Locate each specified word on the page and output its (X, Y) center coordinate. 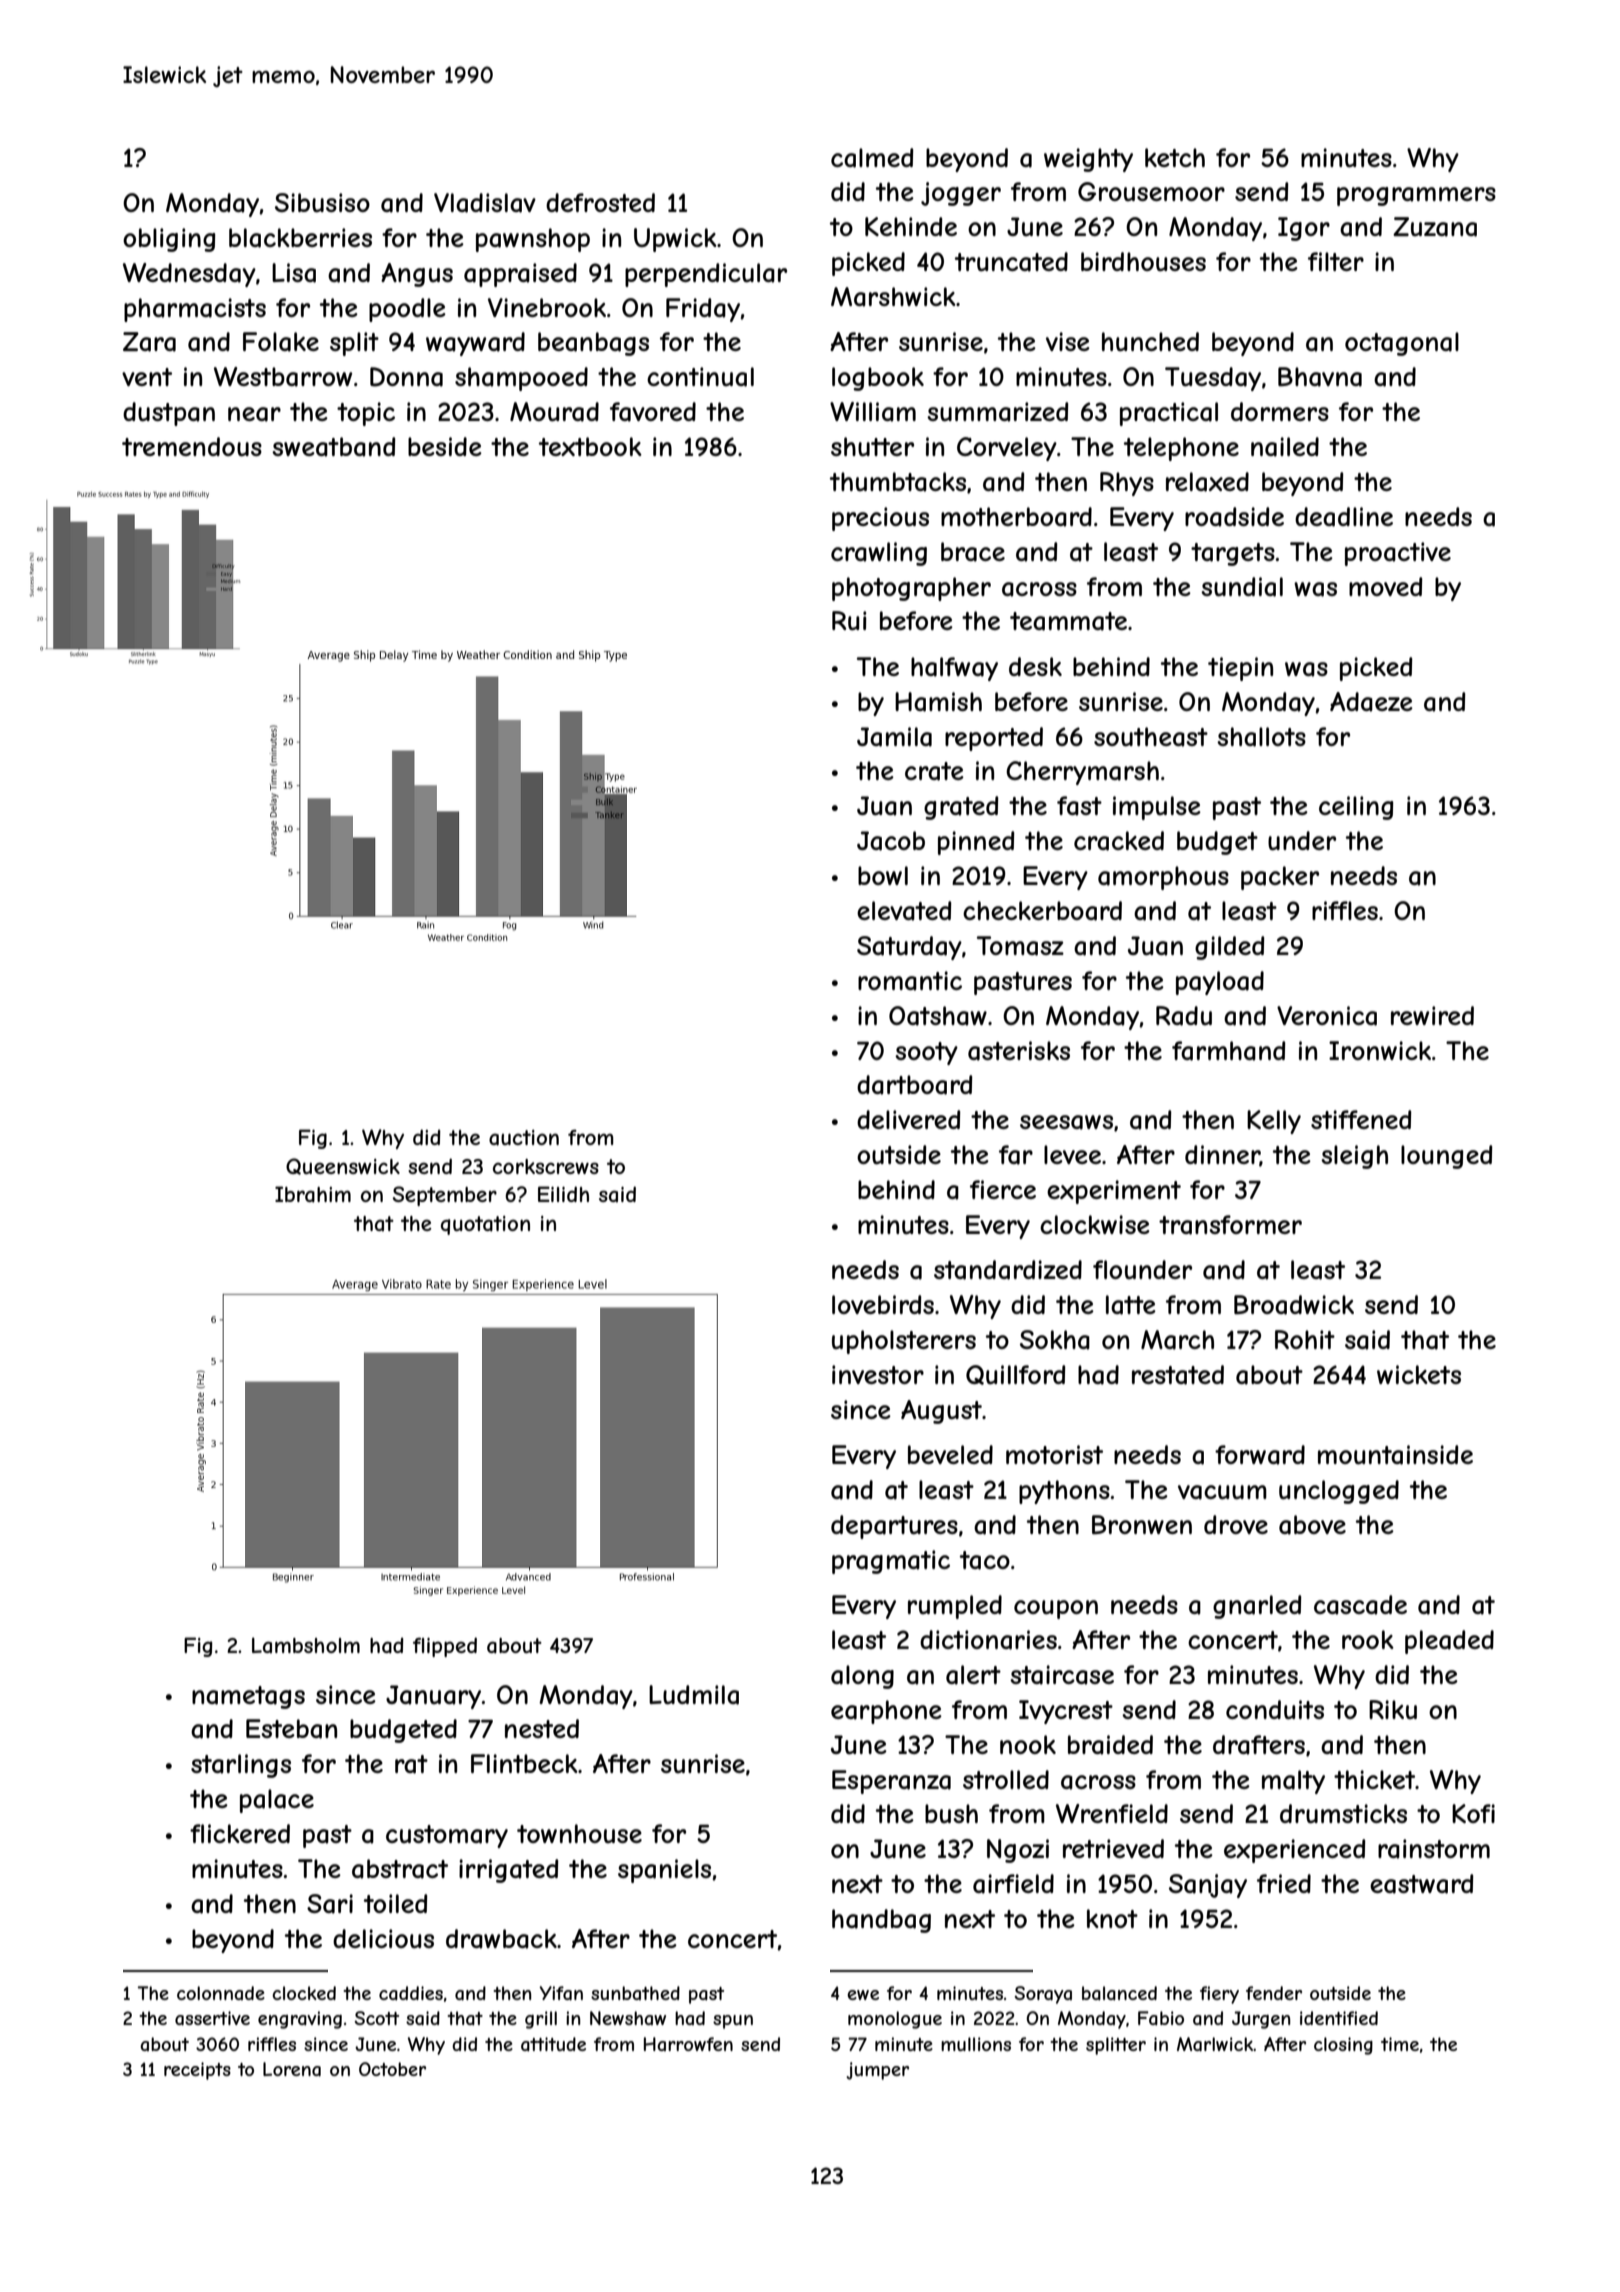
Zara (149, 342)
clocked (304, 1993)
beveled (950, 1454)
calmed (872, 158)
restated (1178, 1375)
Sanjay (1208, 1886)
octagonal (1402, 344)
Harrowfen (688, 2044)
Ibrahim (313, 1194)
